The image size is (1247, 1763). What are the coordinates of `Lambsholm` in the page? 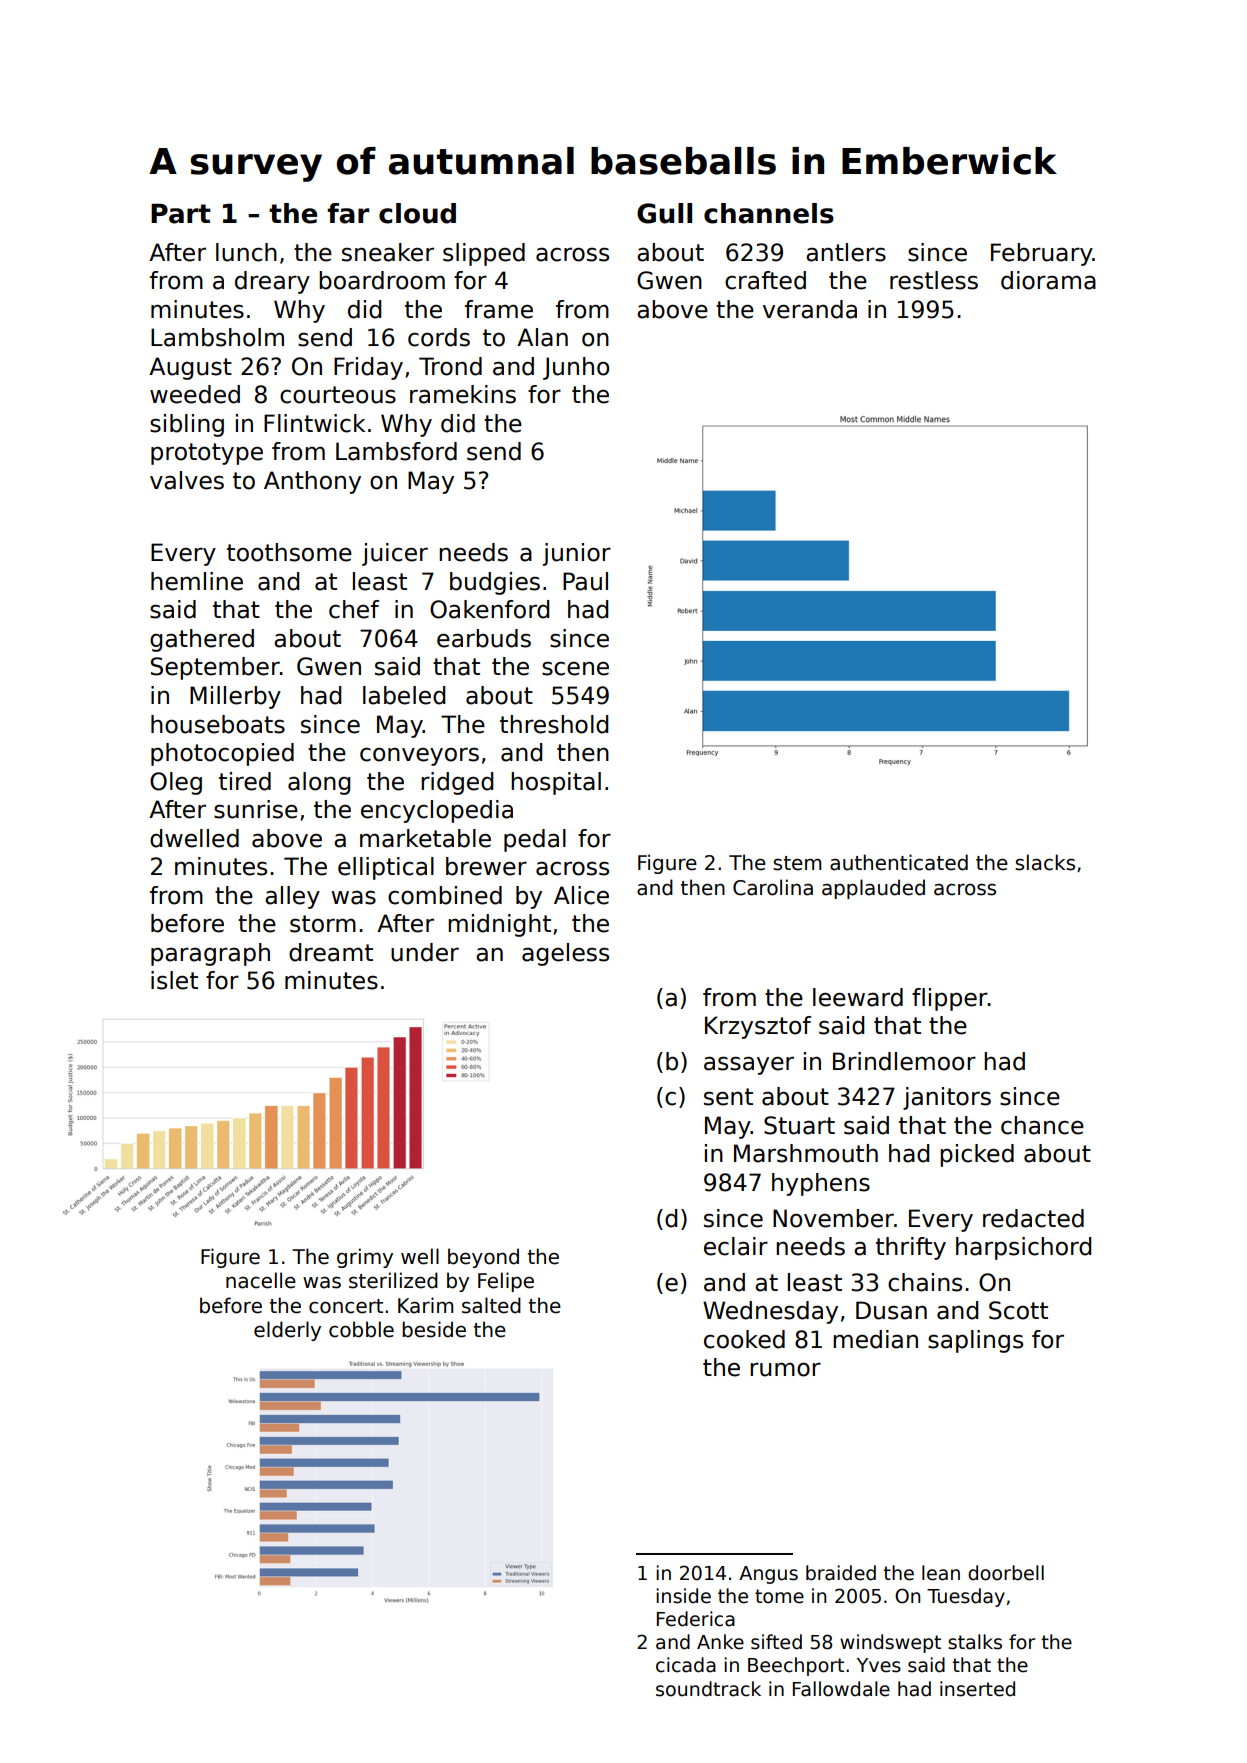 It's located at (217, 337).
